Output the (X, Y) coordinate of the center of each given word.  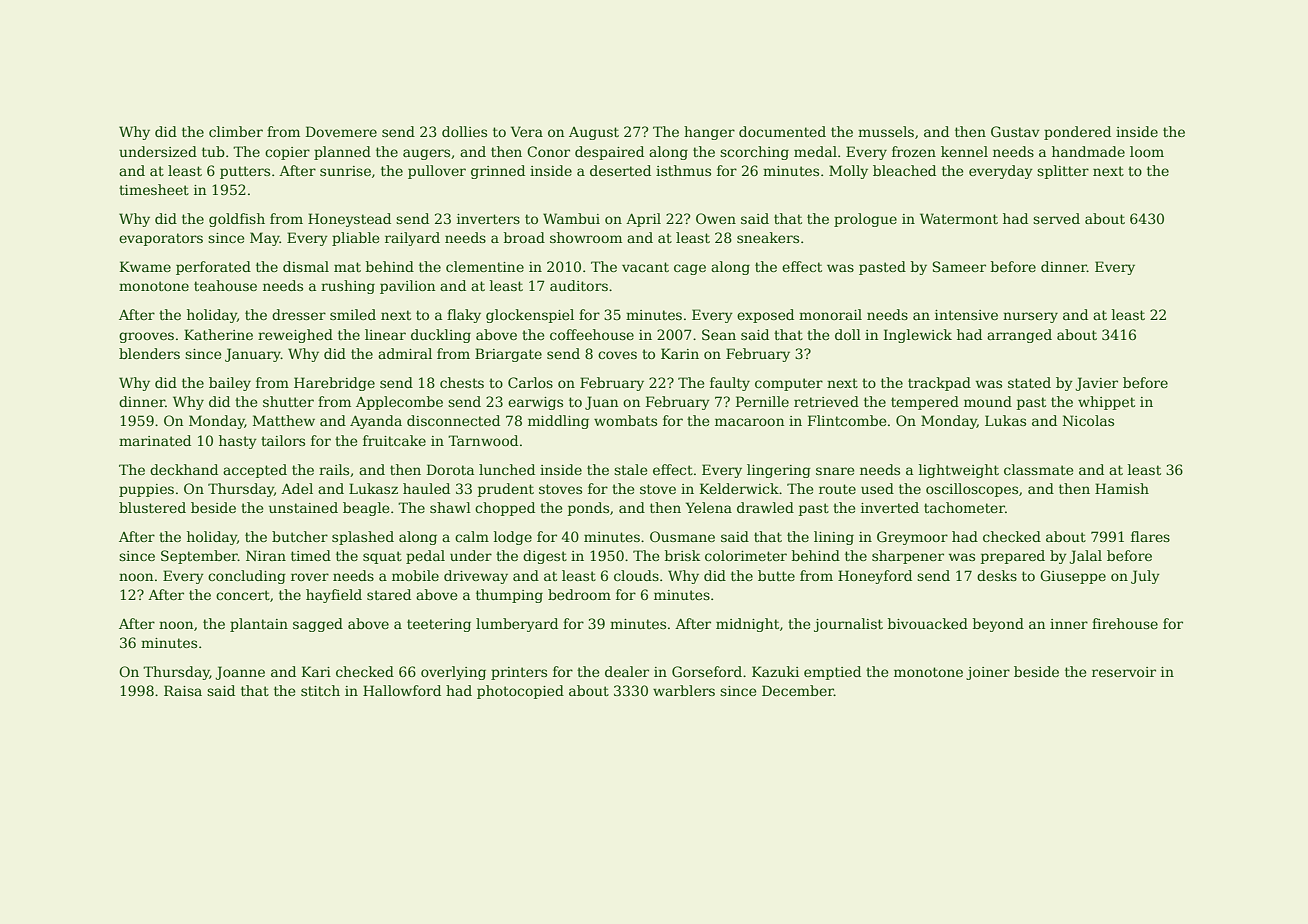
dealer (627, 671)
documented (782, 131)
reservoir (1124, 672)
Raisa (183, 690)
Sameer (959, 266)
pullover (437, 172)
